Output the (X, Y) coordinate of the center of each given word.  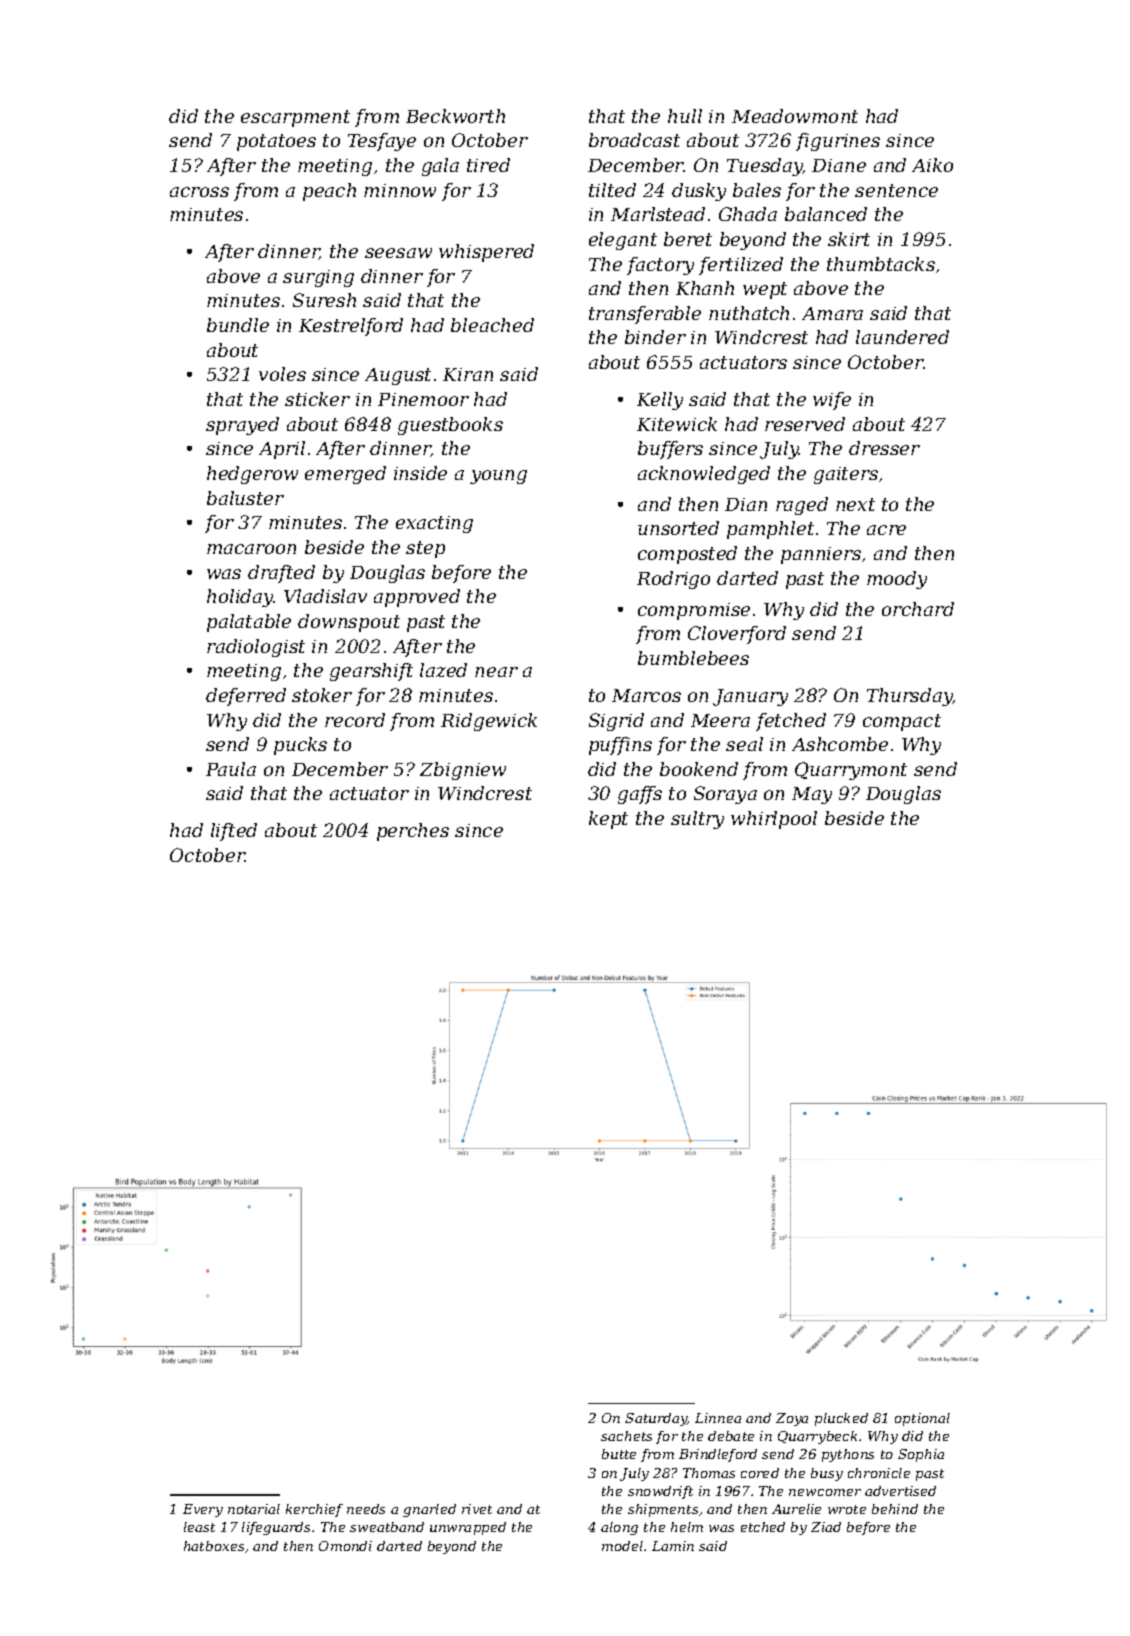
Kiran (468, 374)
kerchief (314, 1510)
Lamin (673, 1546)
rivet (477, 1509)
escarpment (295, 118)
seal (744, 744)
